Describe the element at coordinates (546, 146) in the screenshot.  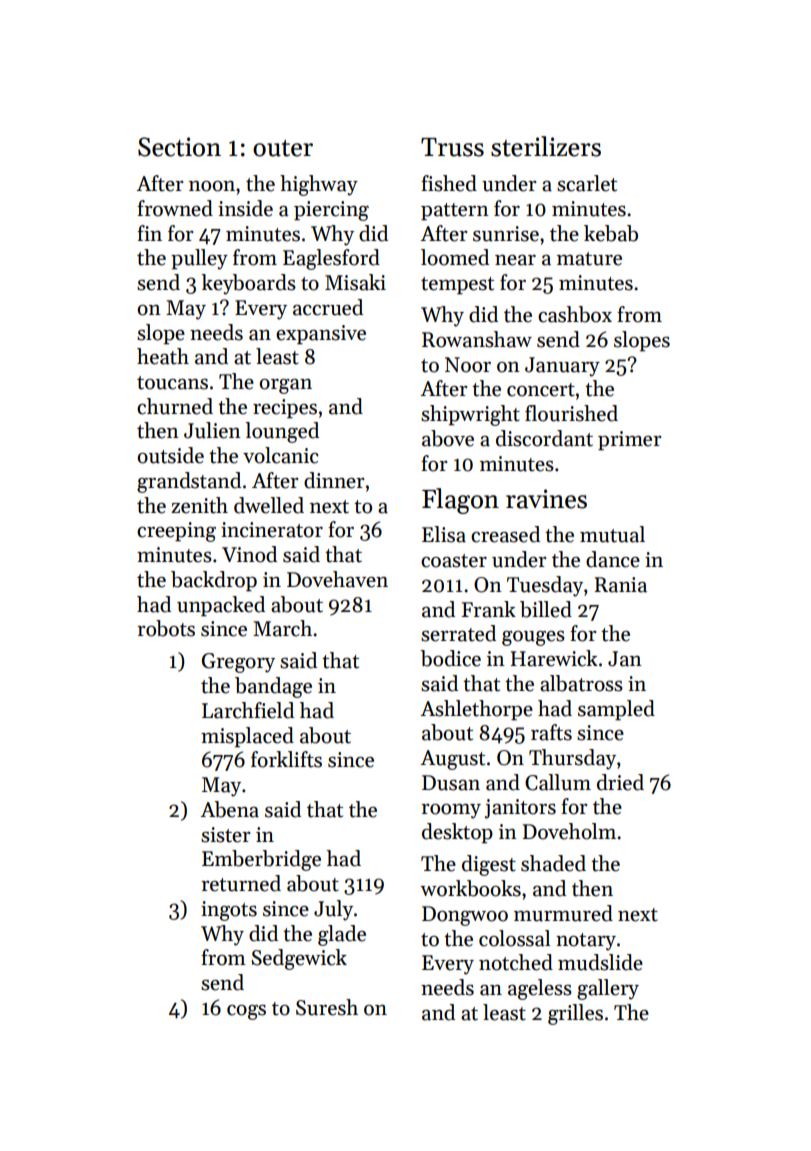
I see `sterilizers` at that location.
